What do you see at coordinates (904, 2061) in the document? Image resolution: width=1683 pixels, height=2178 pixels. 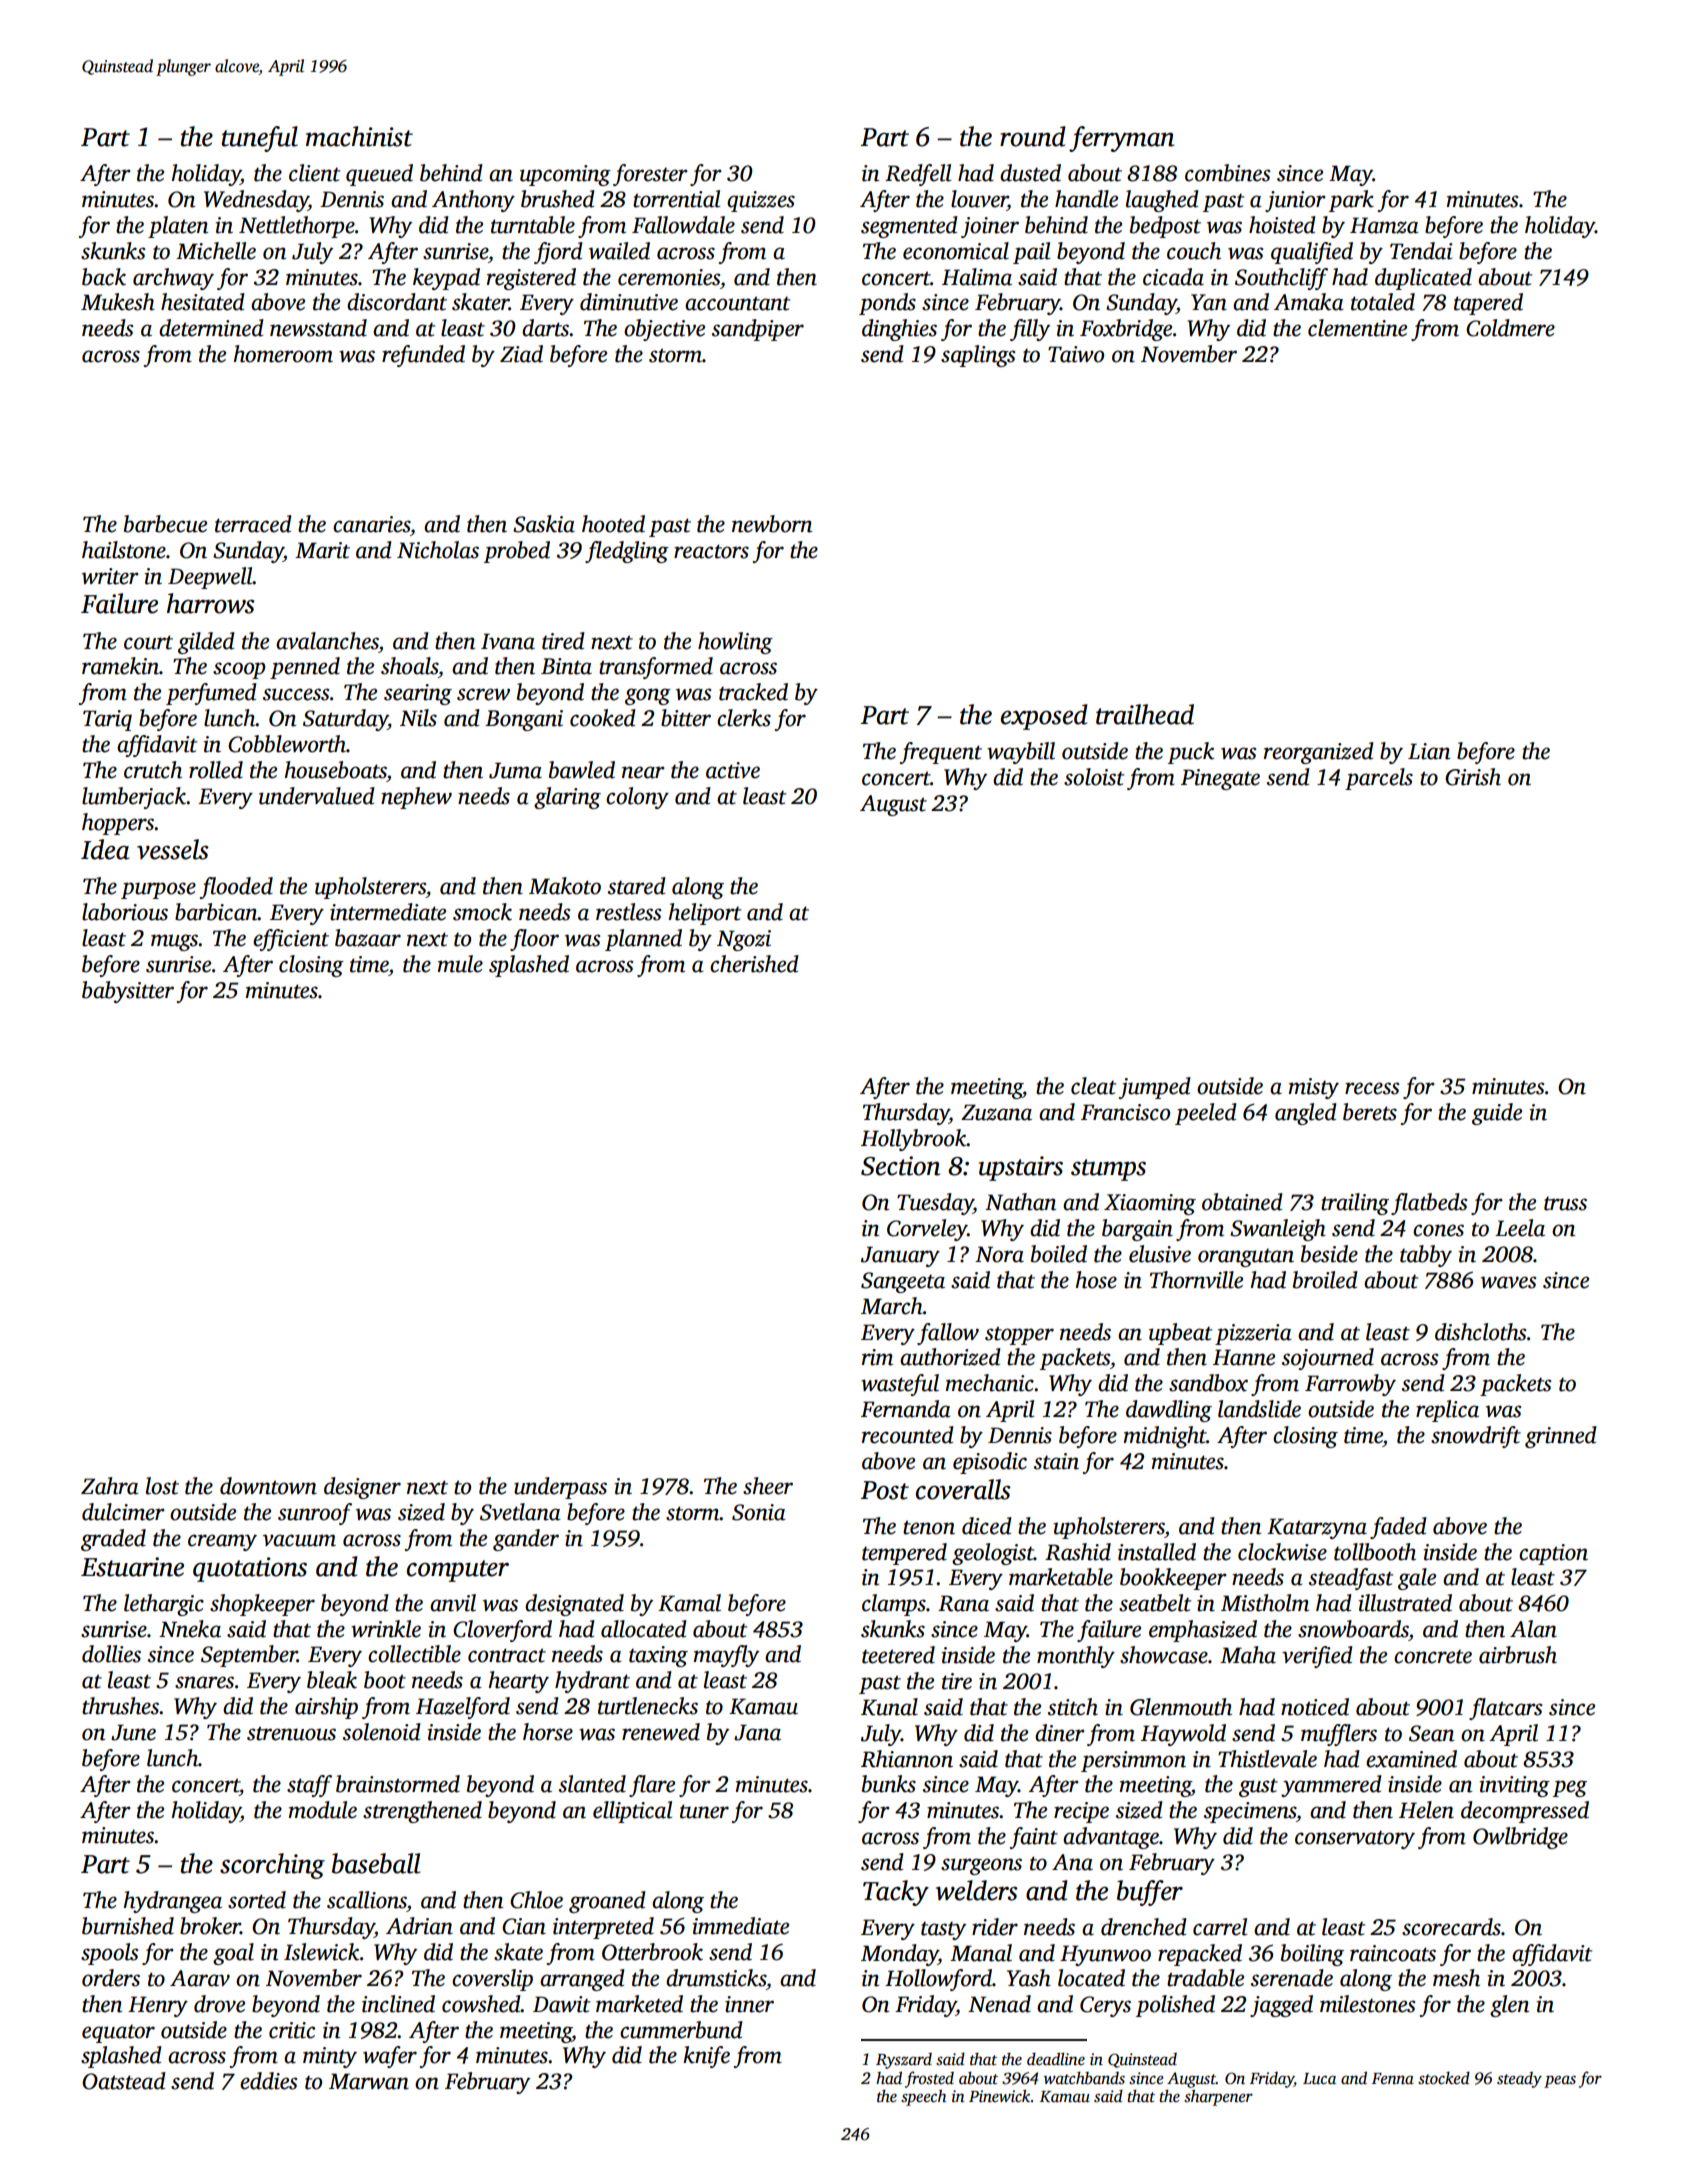 I see `Ryszard` at bounding box center [904, 2061].
